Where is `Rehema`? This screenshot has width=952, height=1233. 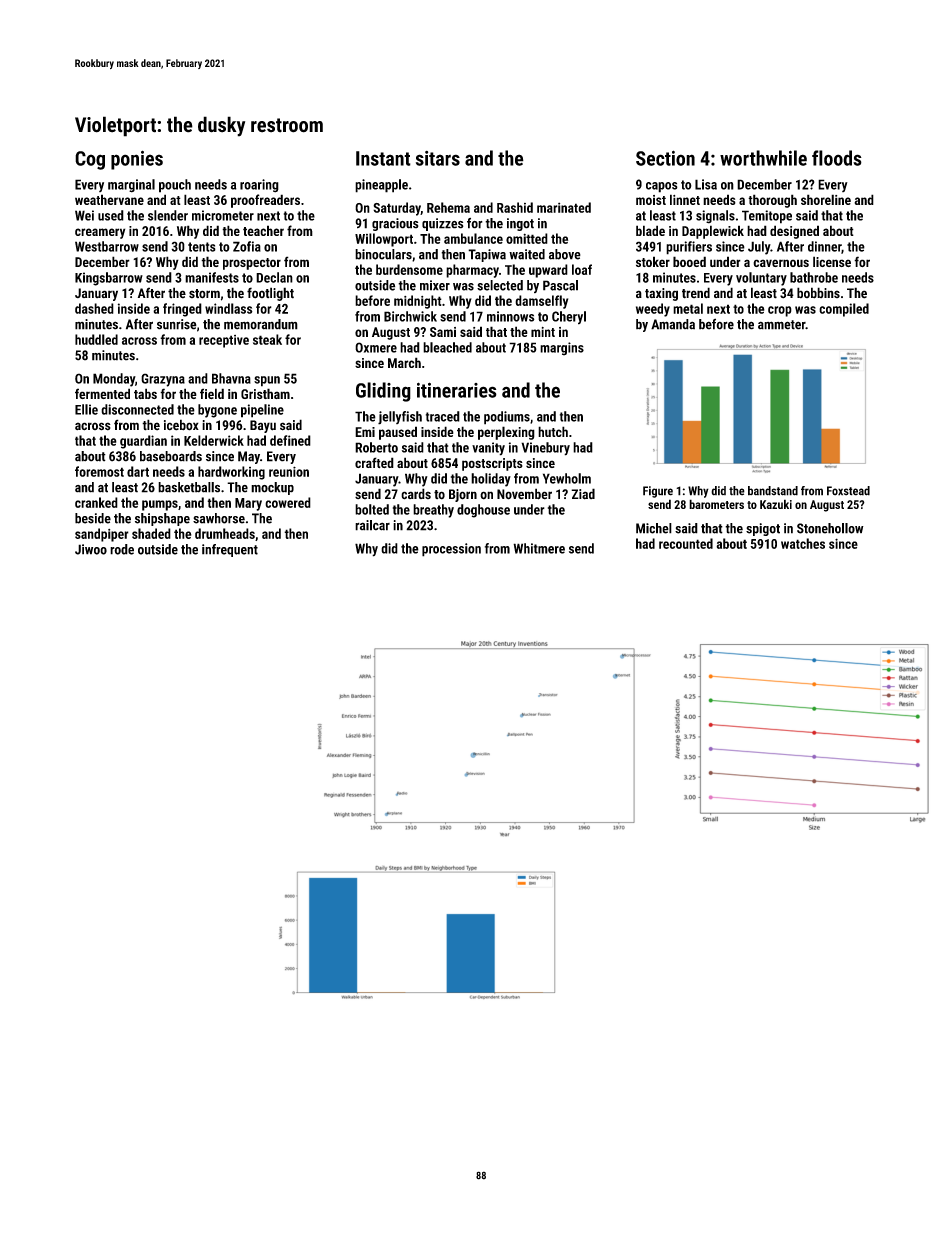
Rehema is located at coordinates (448, 207).
